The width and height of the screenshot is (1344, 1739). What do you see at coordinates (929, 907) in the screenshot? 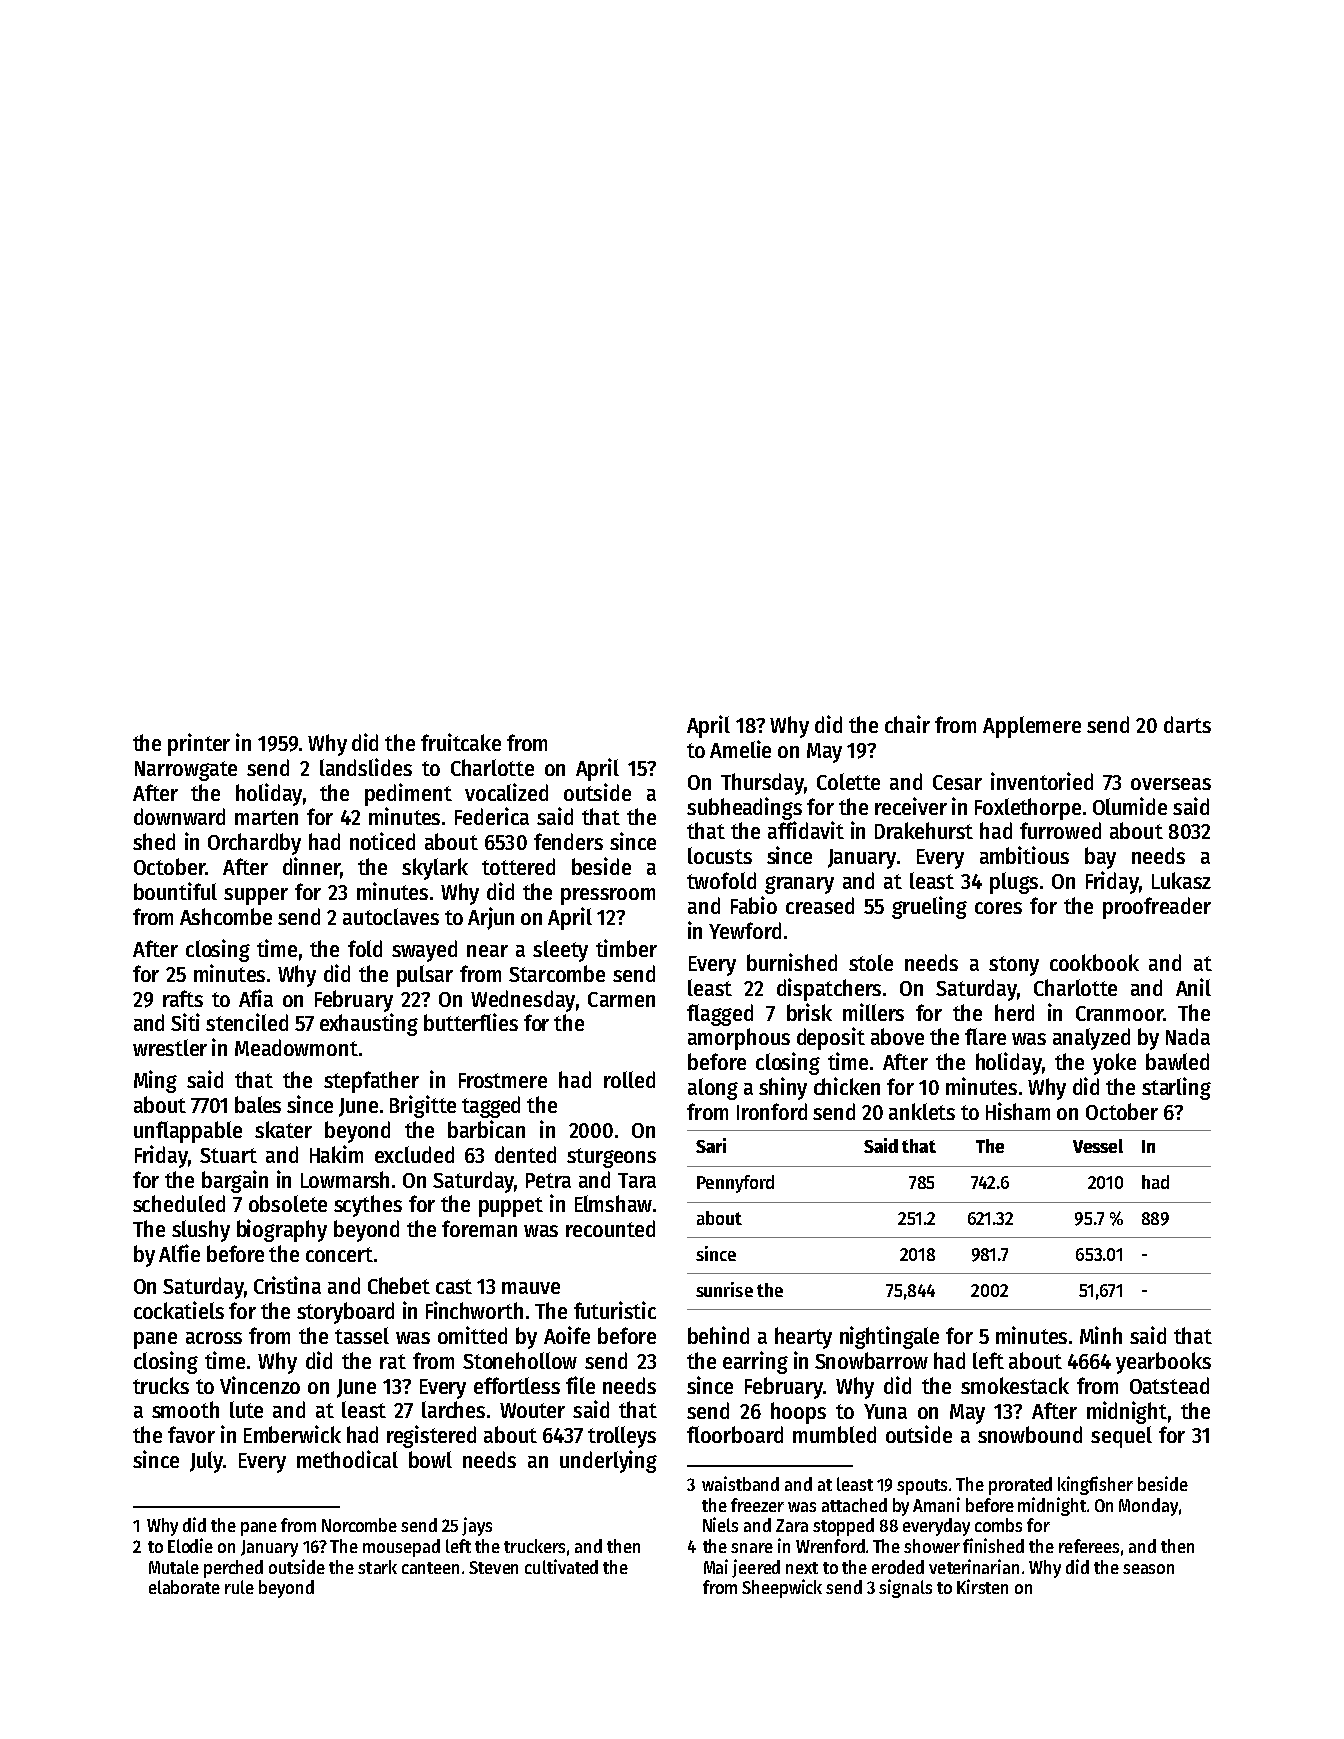
I see `grueling` at bounding box center [929, 907].
